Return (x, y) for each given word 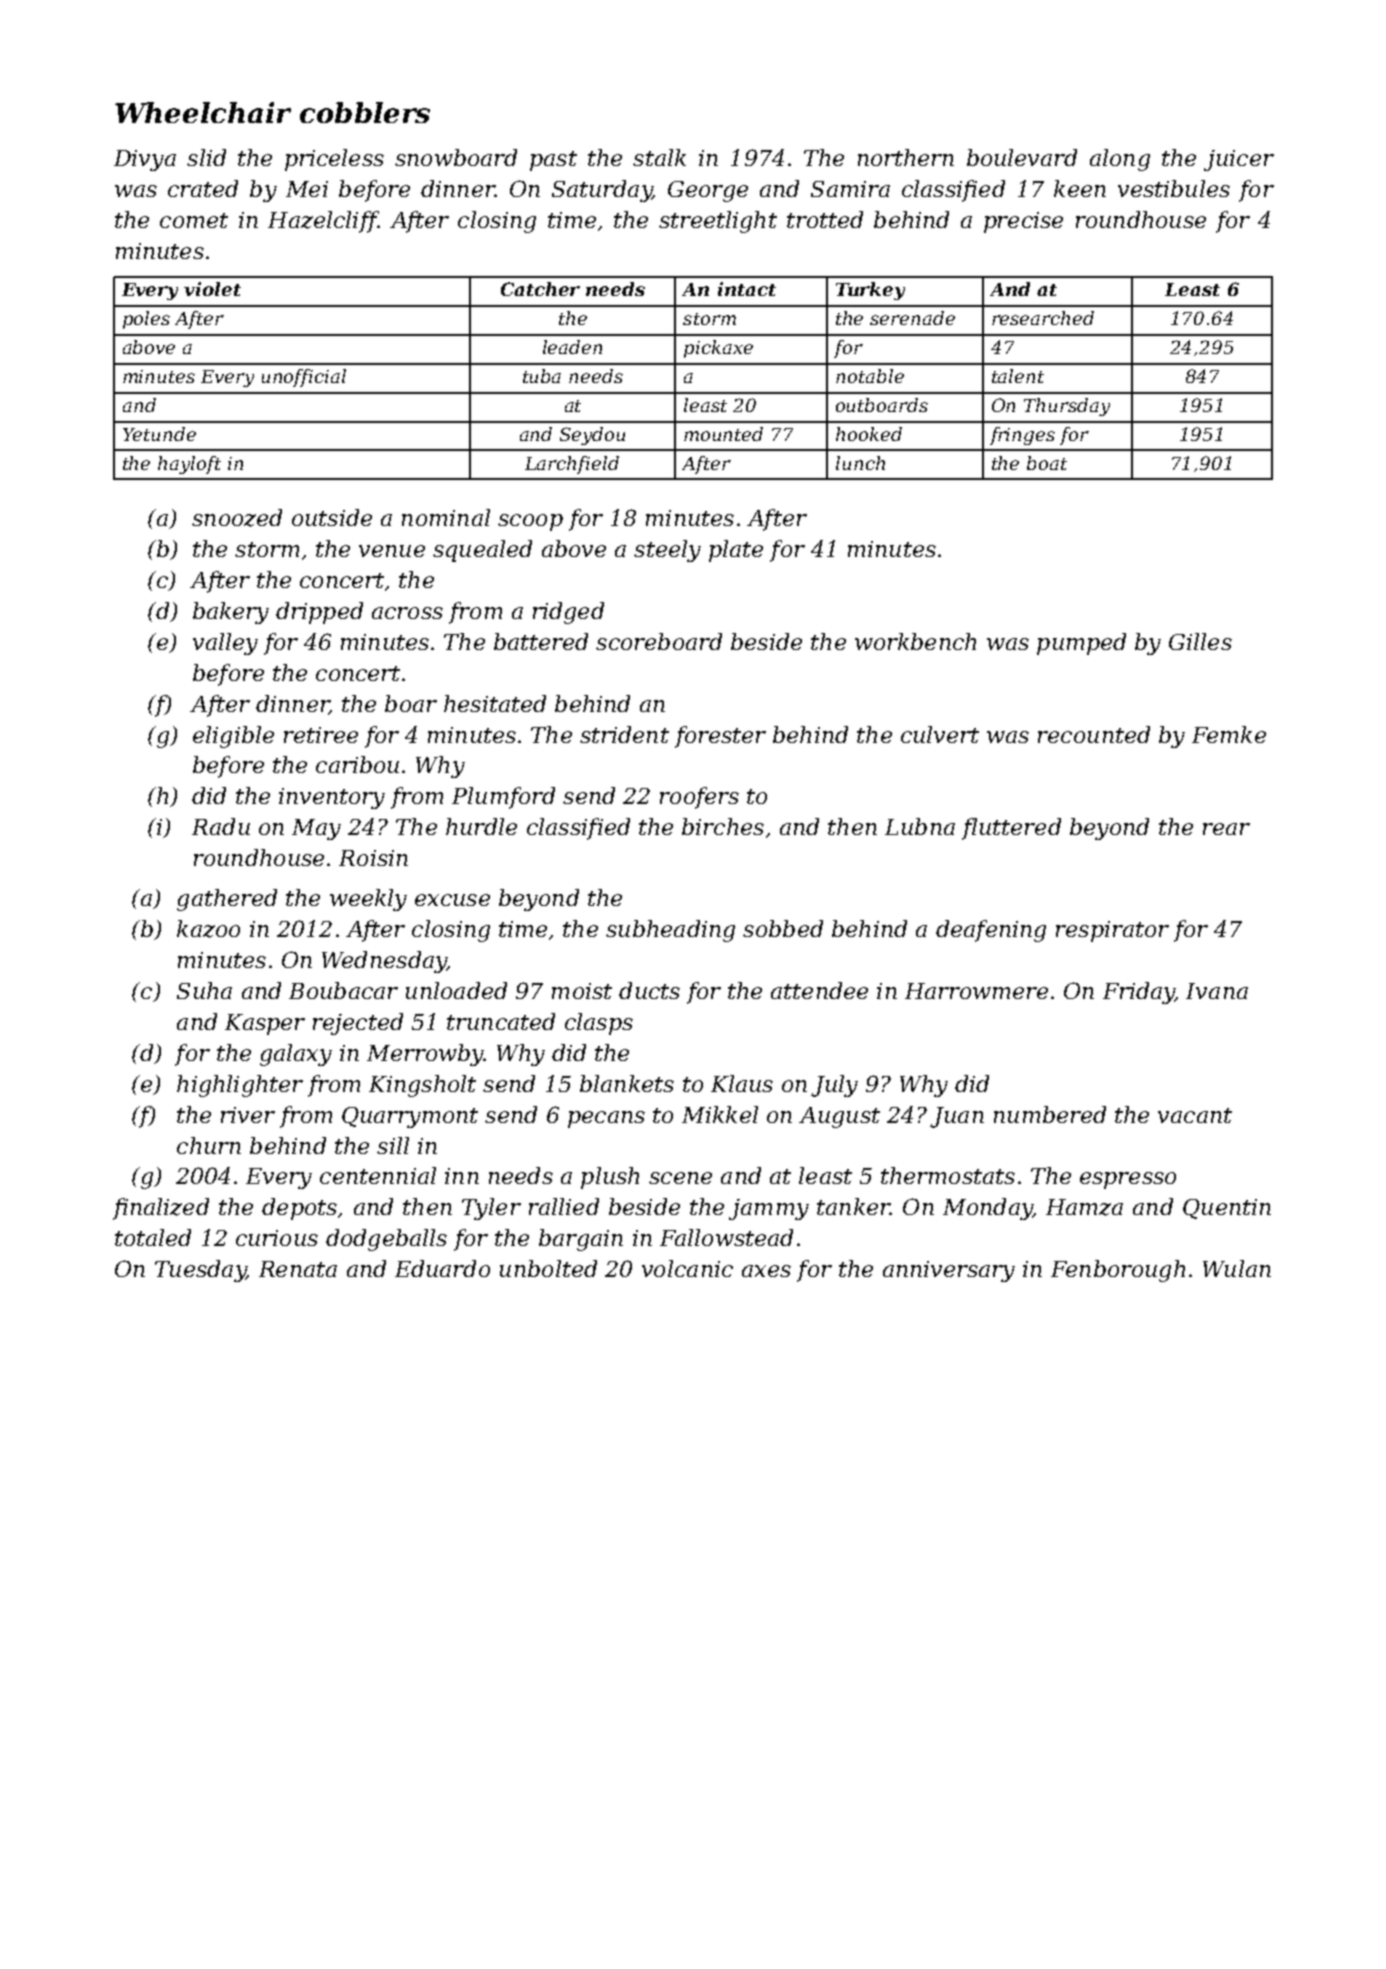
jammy (769, 1209)
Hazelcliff (323, 222)
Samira (850, 189)
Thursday (1067, 407)
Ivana (1217, 991)
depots (299, 1209)
